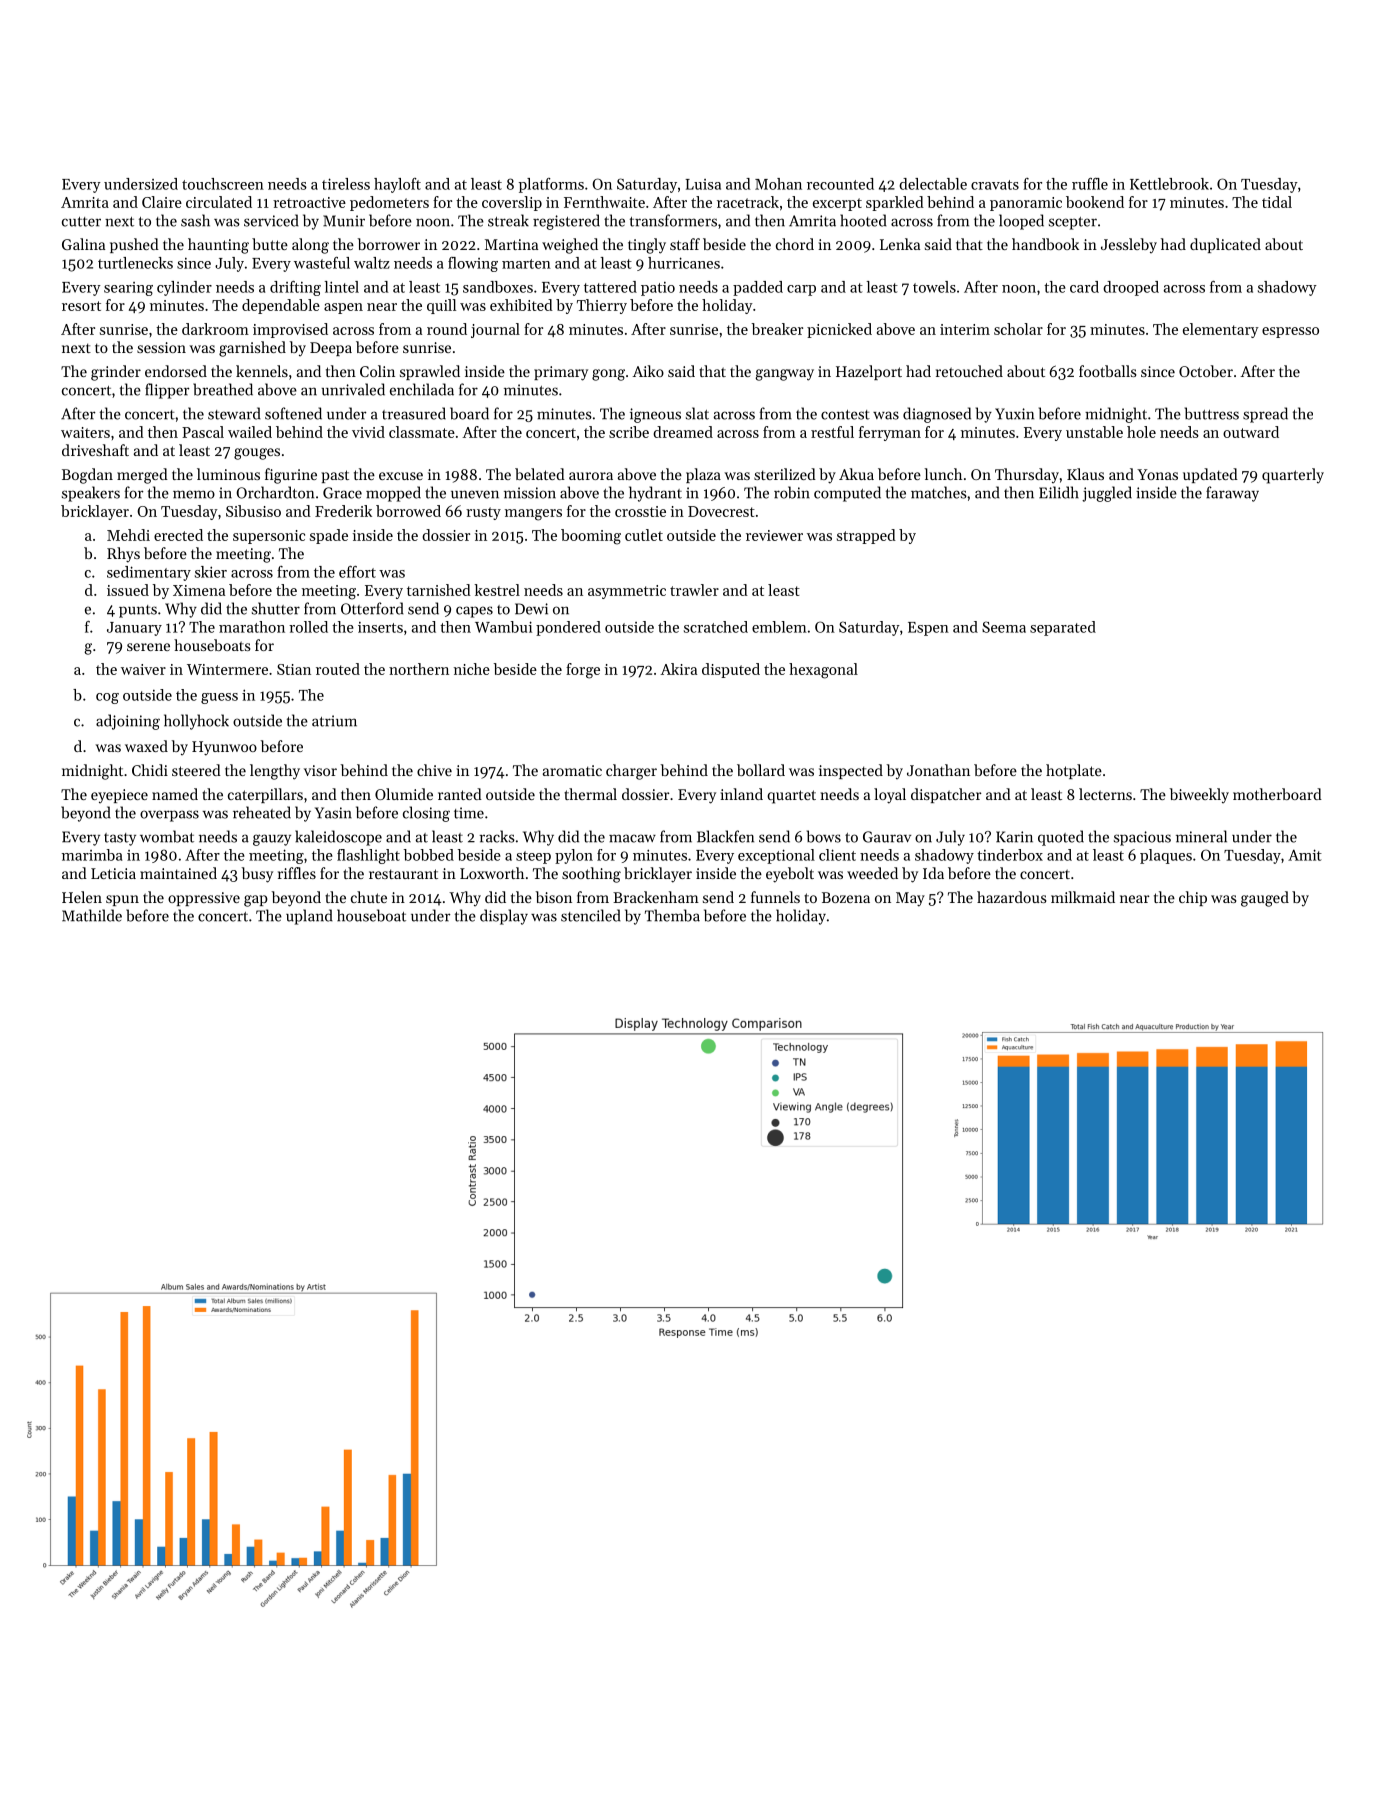 The image size is (1389, 1798). Describe the element at coordinates (343, 308) in the screenshot. I see `aspen` at that location.
